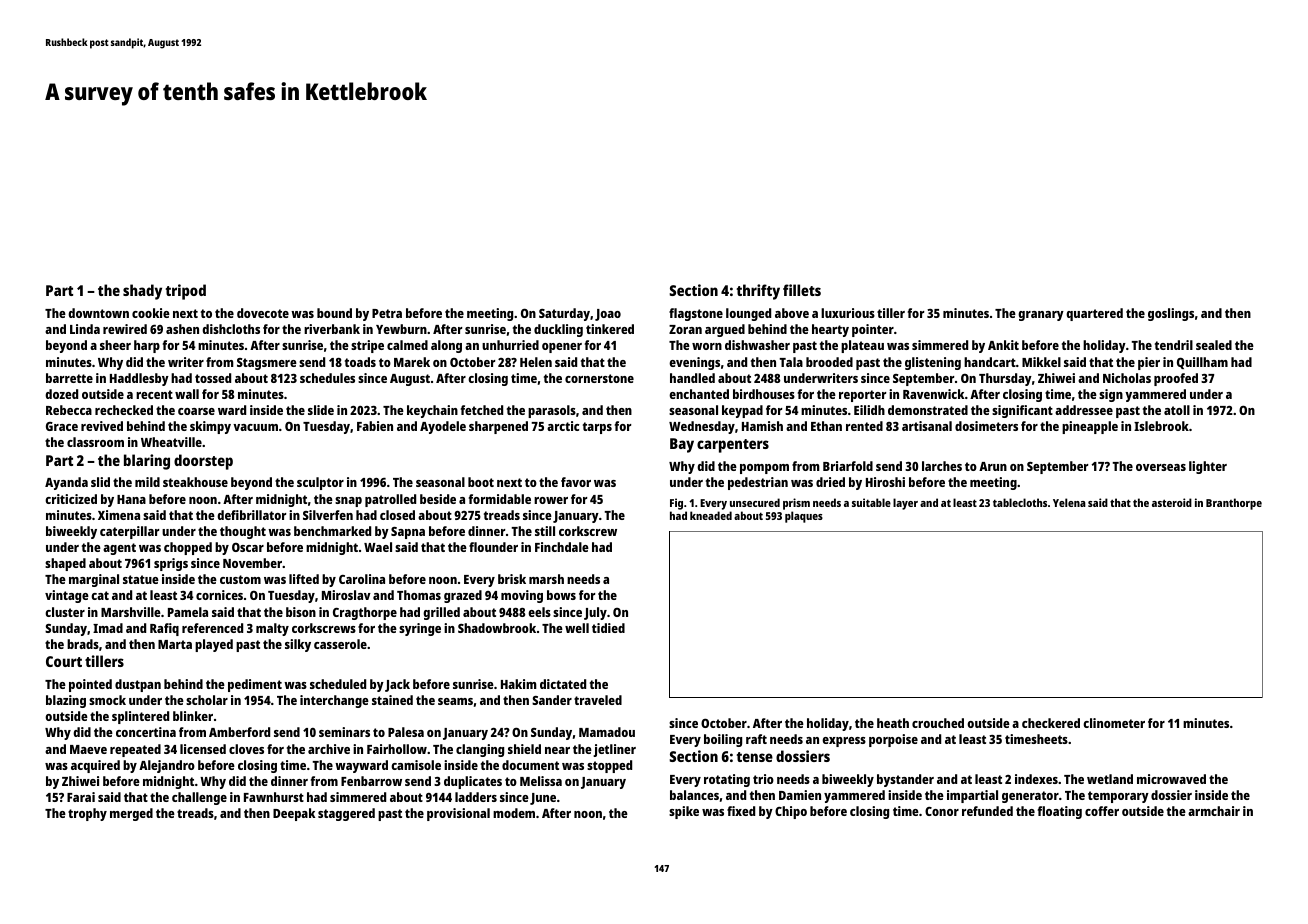 The image size is (1308, 924). Describe the element at coordinates (71, 499) in the screenshot. I see `criticized` at that location.
